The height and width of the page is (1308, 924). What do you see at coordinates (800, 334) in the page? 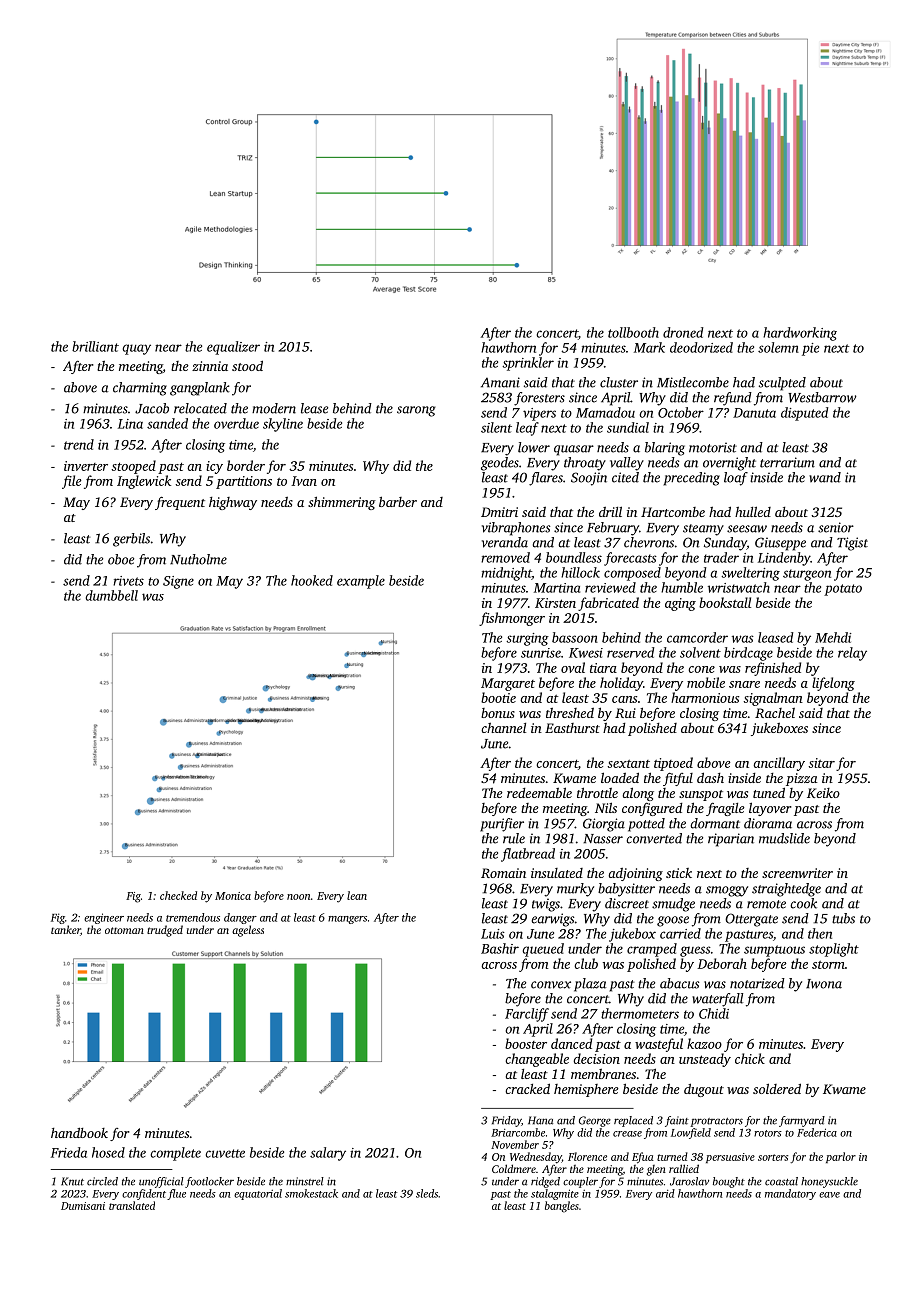
I see `hardworking` at bounding box center [800, 334].
